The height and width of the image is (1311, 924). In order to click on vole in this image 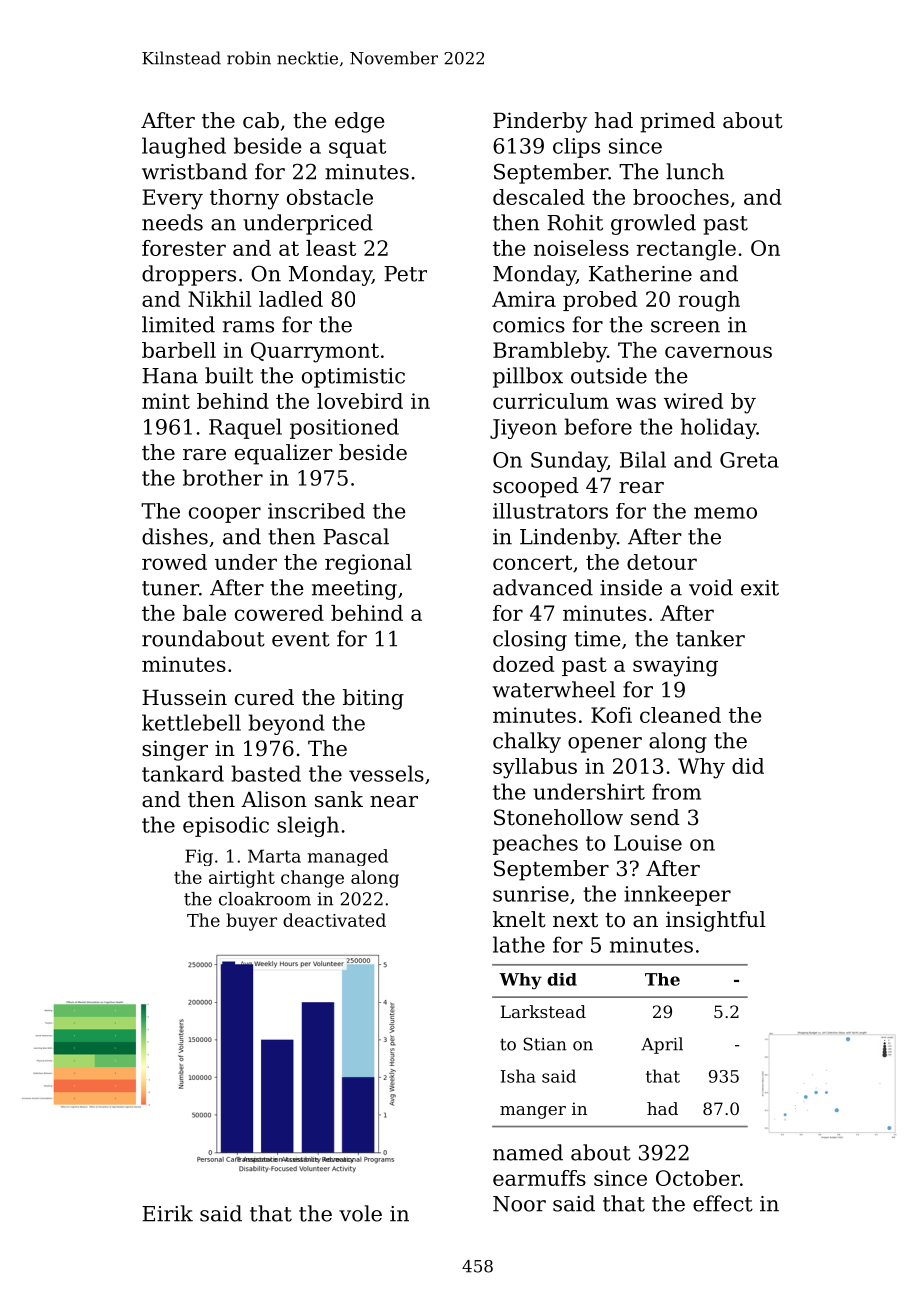, I will do `click(360, 1213)`.
